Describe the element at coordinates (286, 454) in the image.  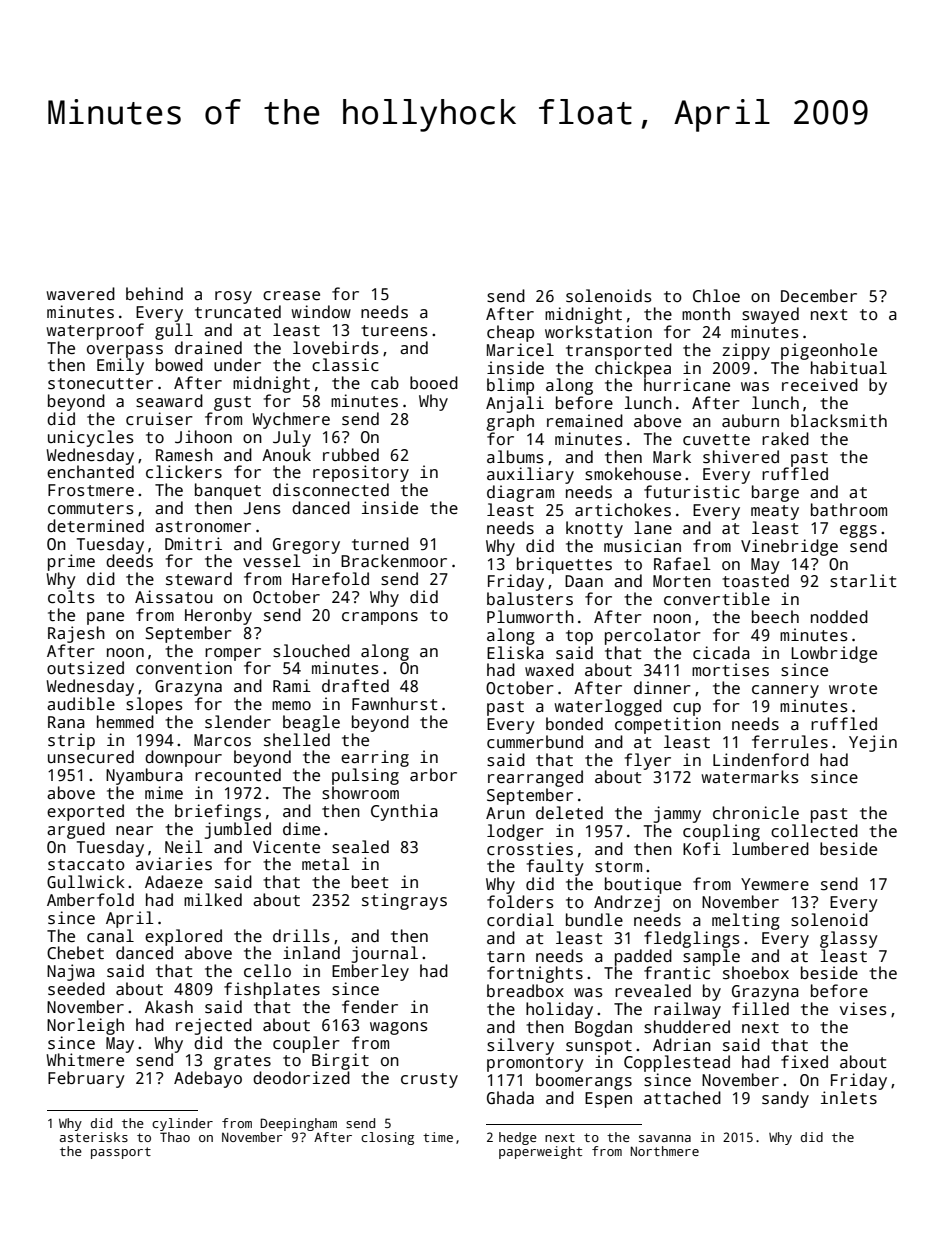
I see `Anouk` at that location.
